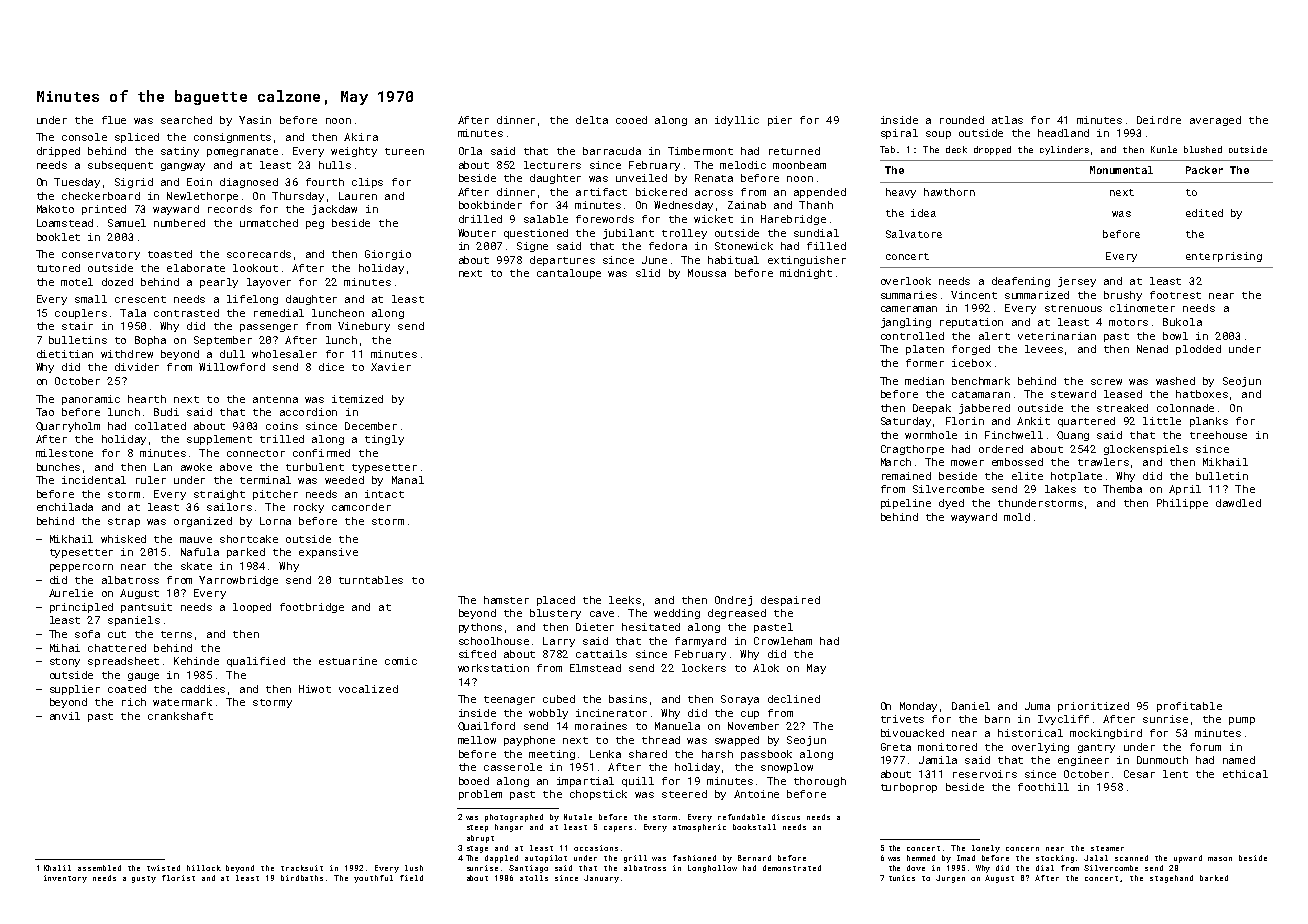 This document has height=924, width=1308. Describe the element at coordinates (780, 121) in the document. I see `pier` at that location.
